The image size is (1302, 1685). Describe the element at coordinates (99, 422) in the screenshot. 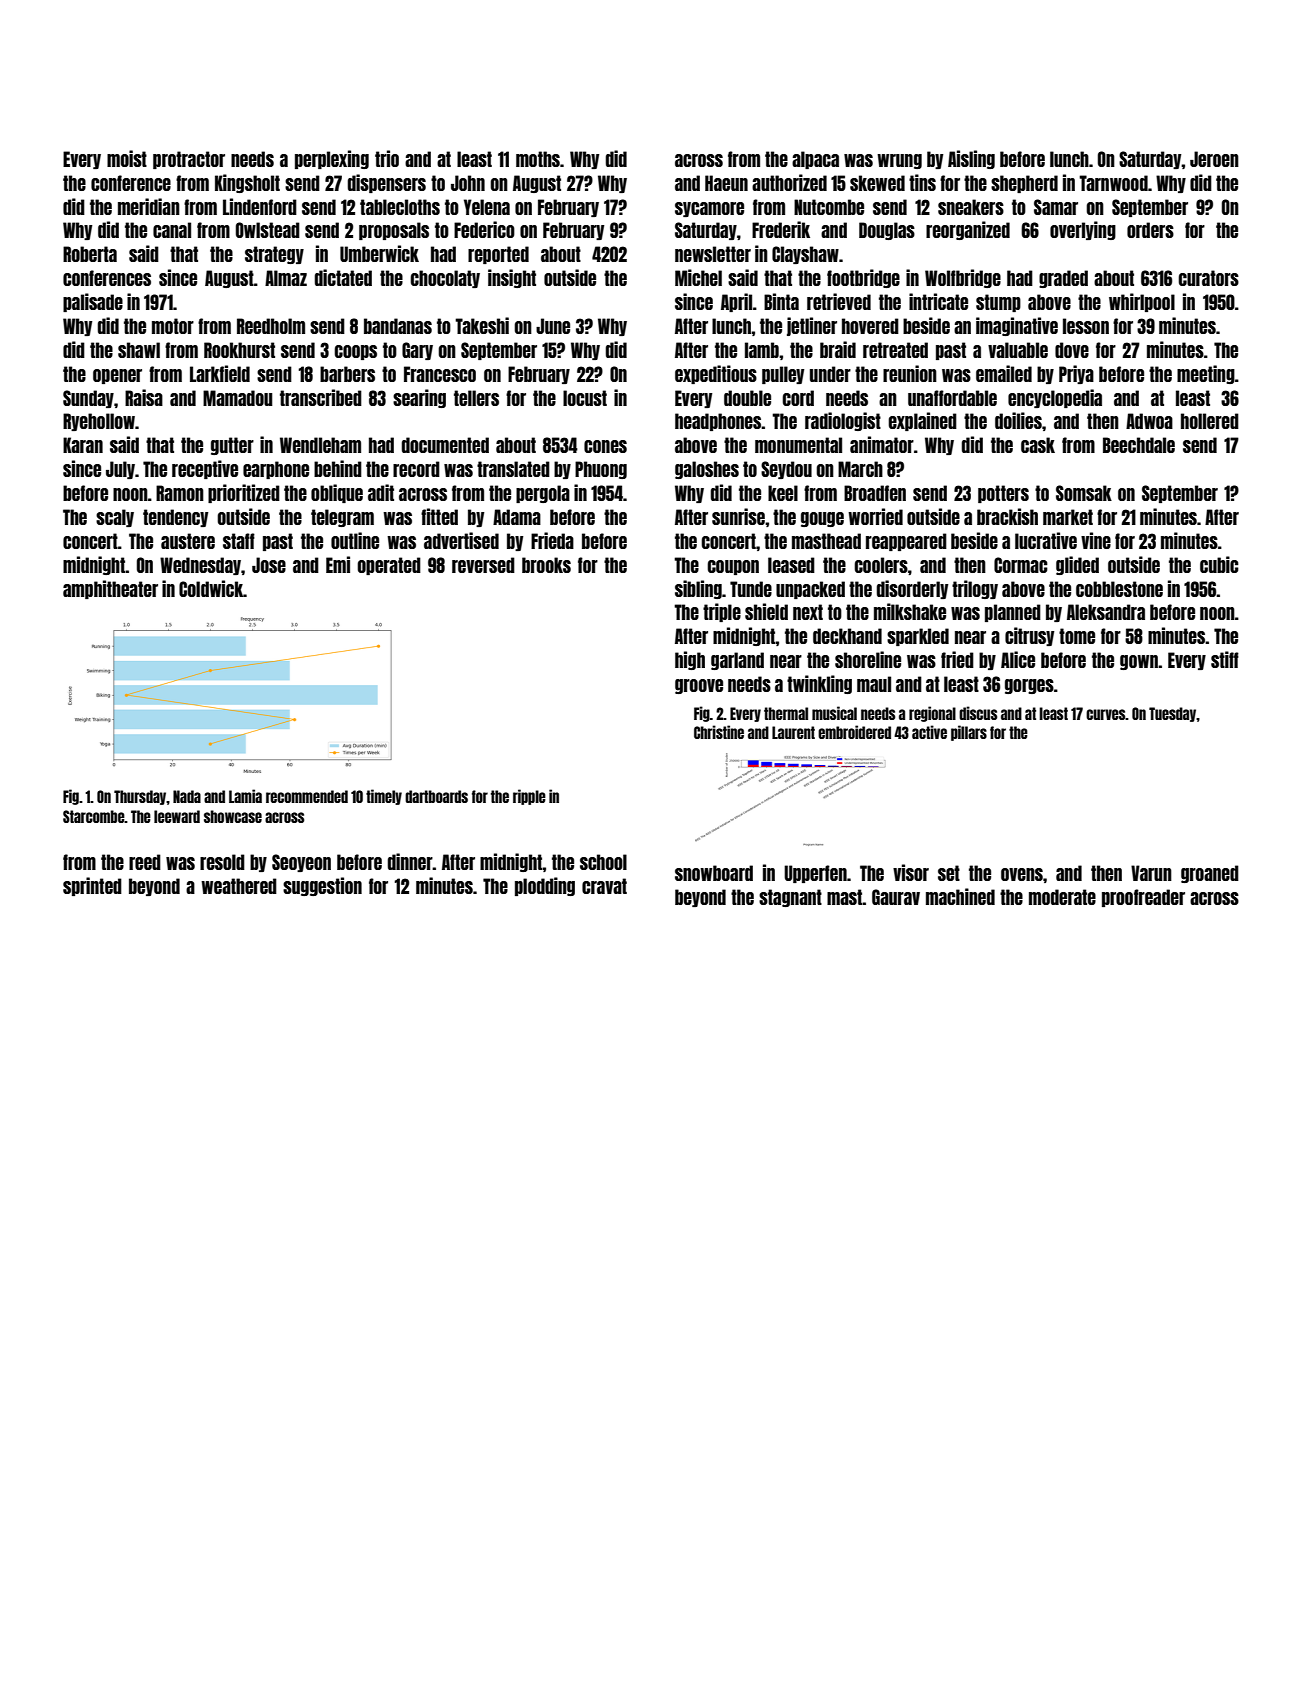

I see `Ryehollow` at that location.
